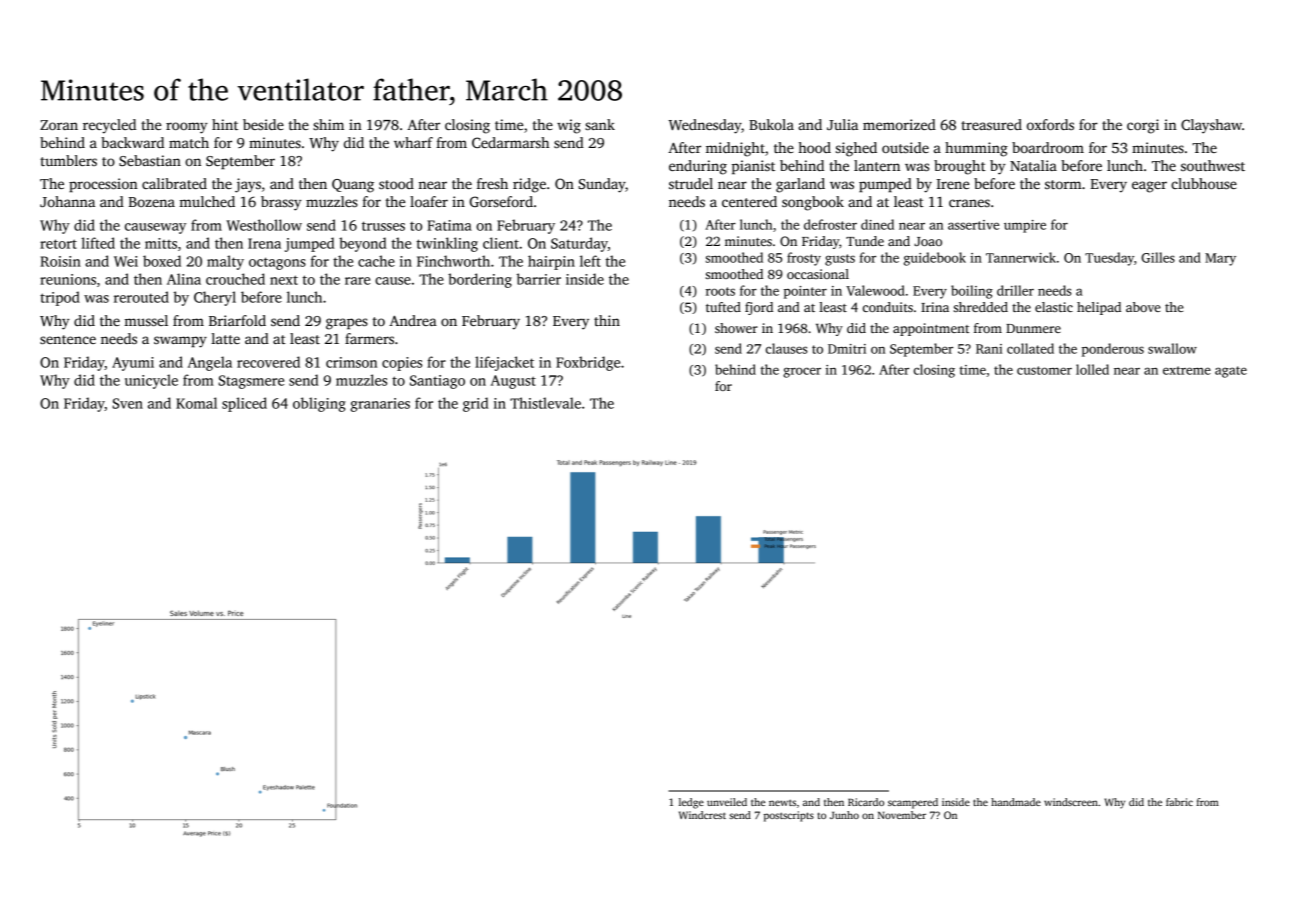 The width and height of the screenshot is (1308, 924). Describe the element at coordinates (691, 183) in the screenshot. I see `strudel` at that location.
